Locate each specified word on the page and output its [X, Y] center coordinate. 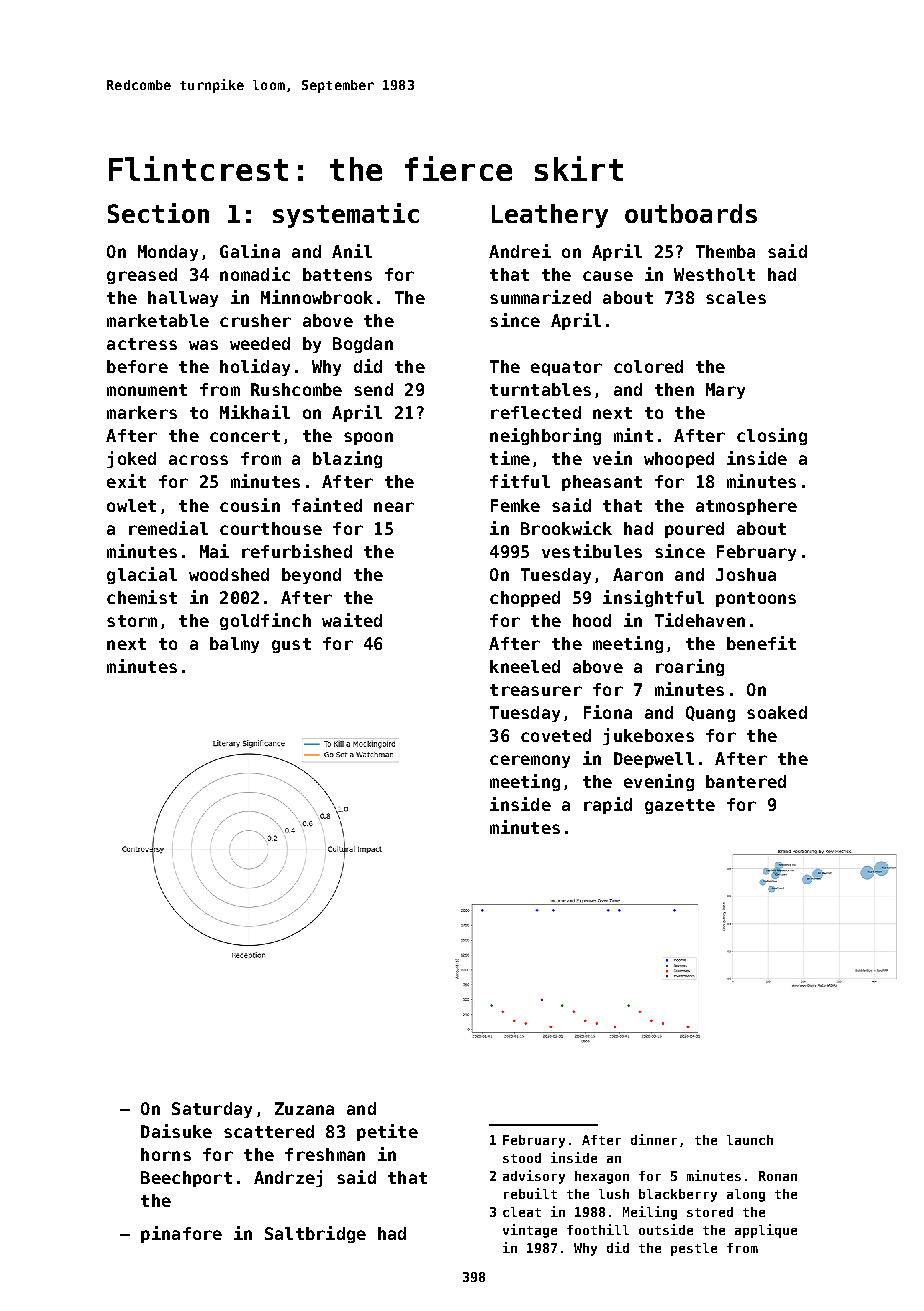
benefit [761, 643]
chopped [525, 599]
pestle [694, 1249]
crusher [255, 320]
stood [522, 1158]
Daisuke [176, 1131]
